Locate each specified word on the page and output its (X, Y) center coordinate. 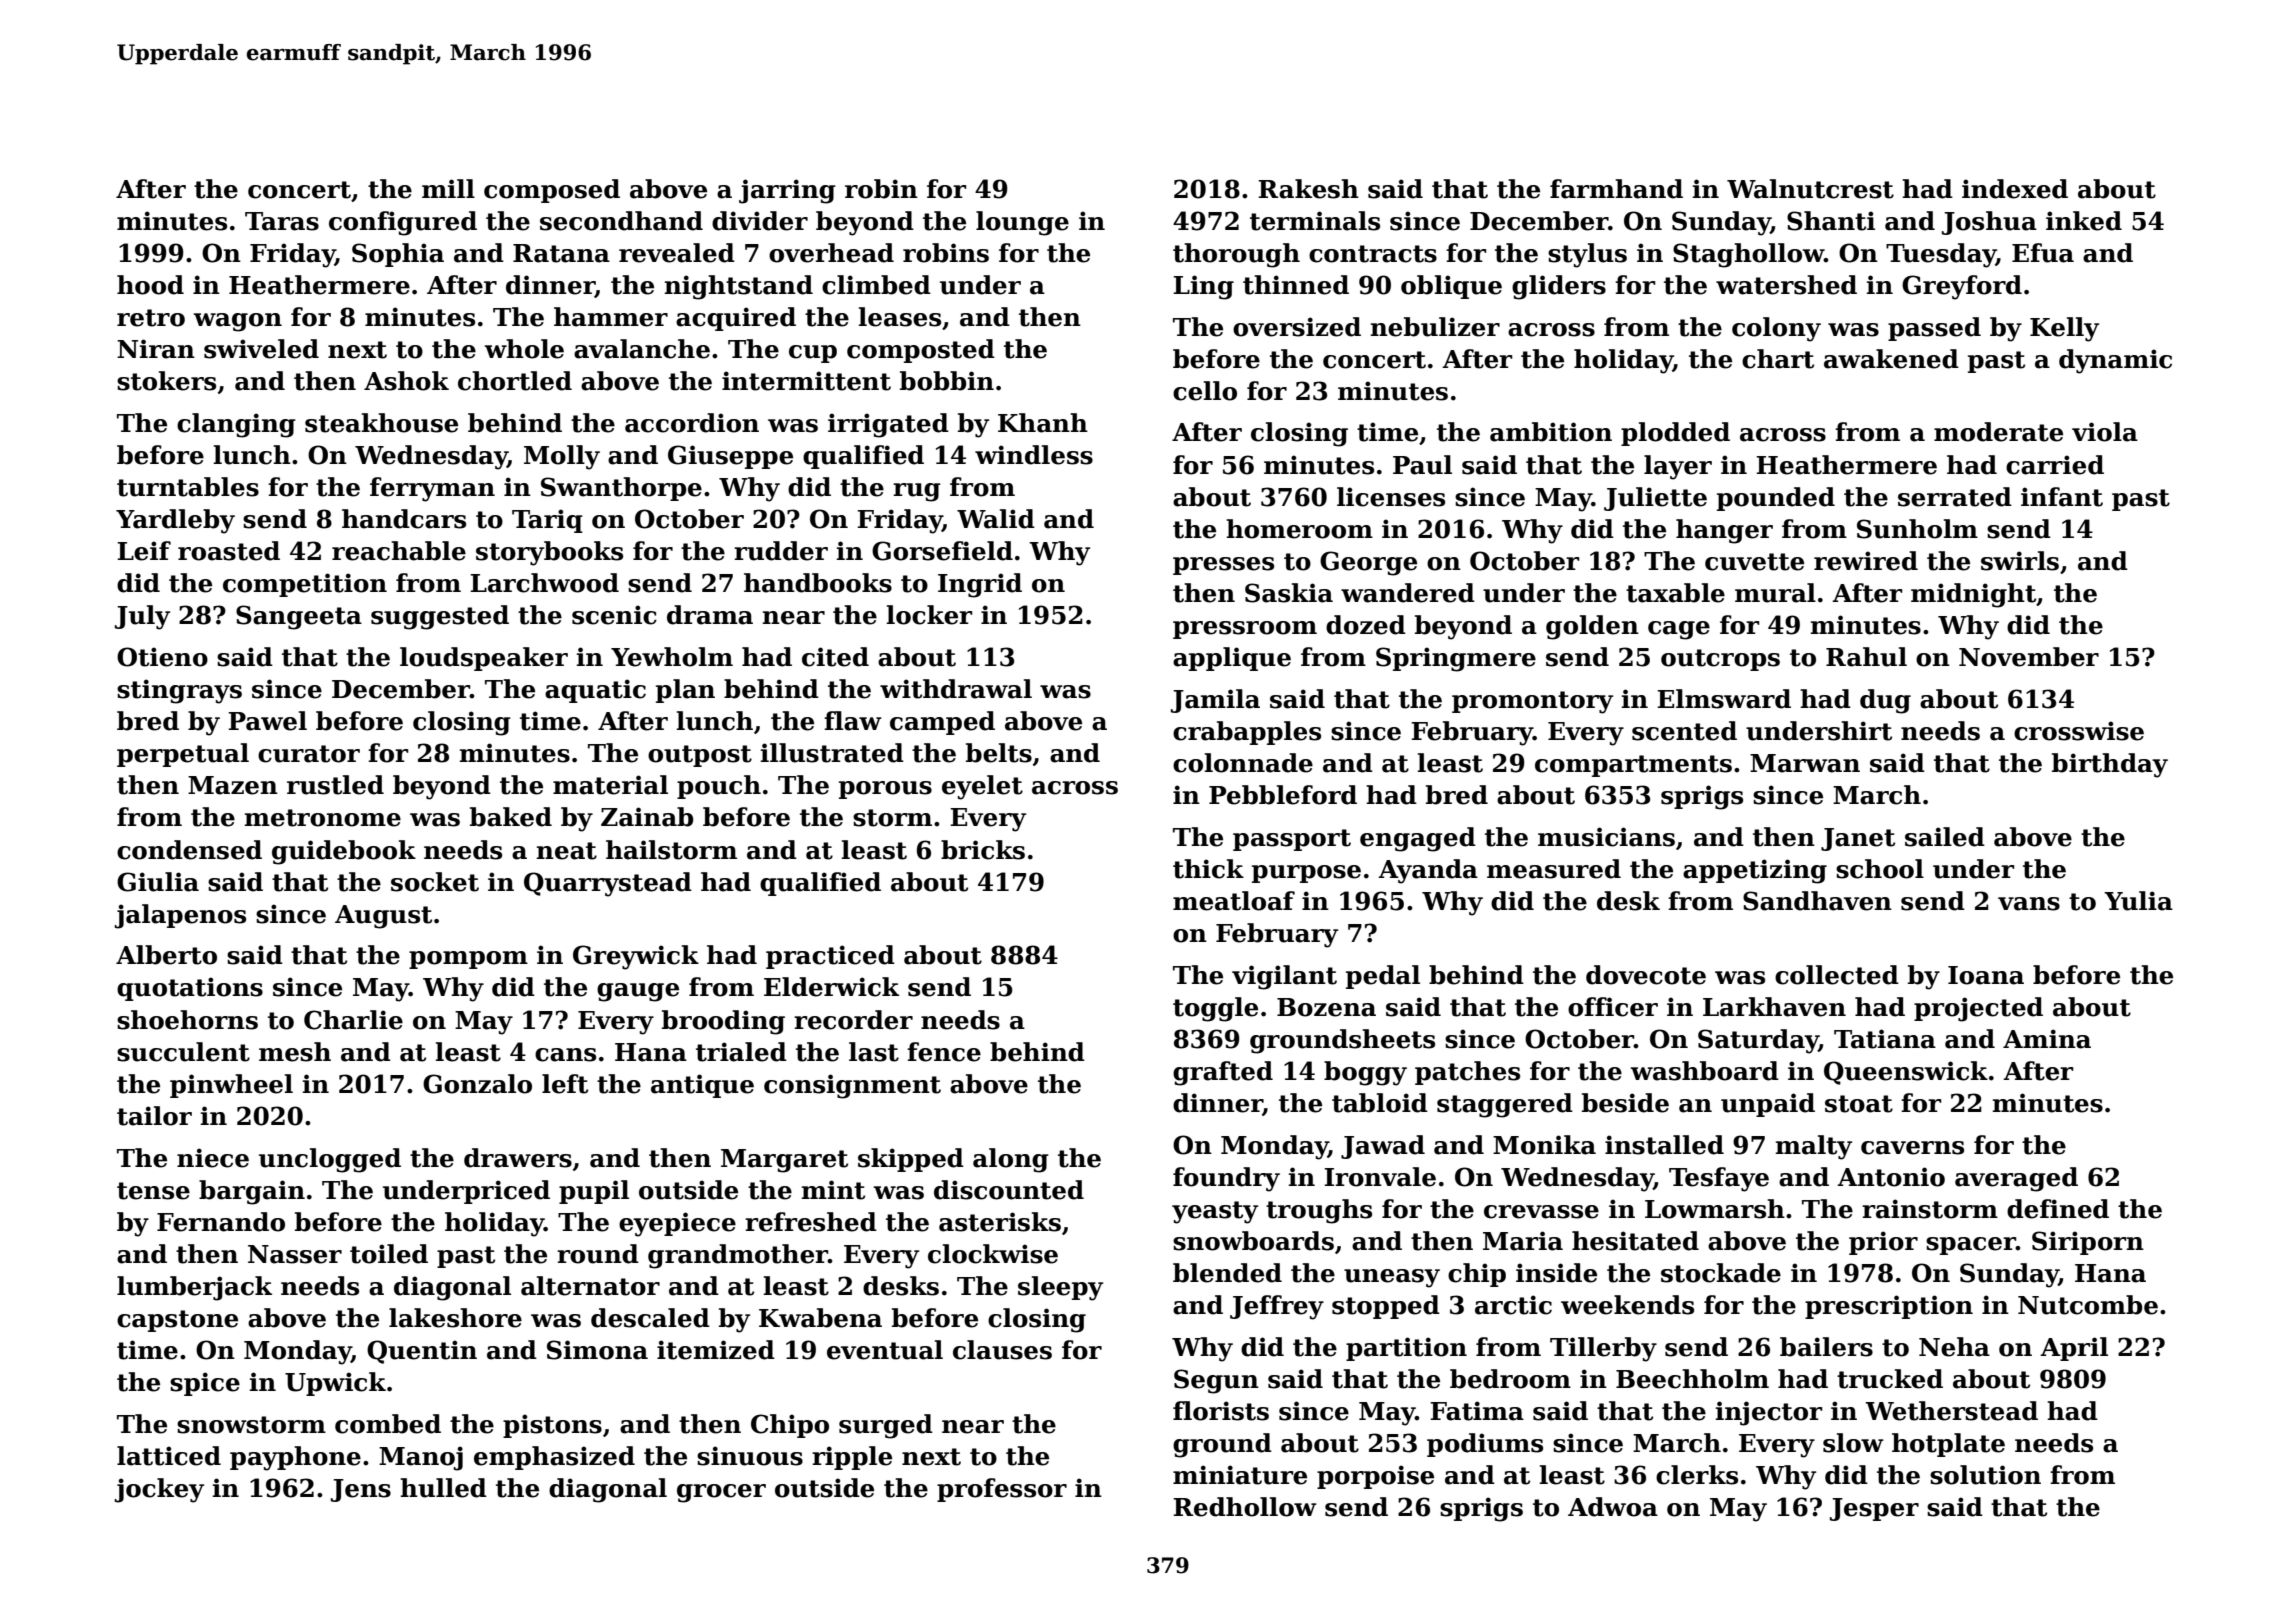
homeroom (1299, 529)
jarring (787, 191)
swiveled (261, 349)
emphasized (554, 1458)
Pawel (267, 721)
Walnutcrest (1810, 189)
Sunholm (1917, 529)
